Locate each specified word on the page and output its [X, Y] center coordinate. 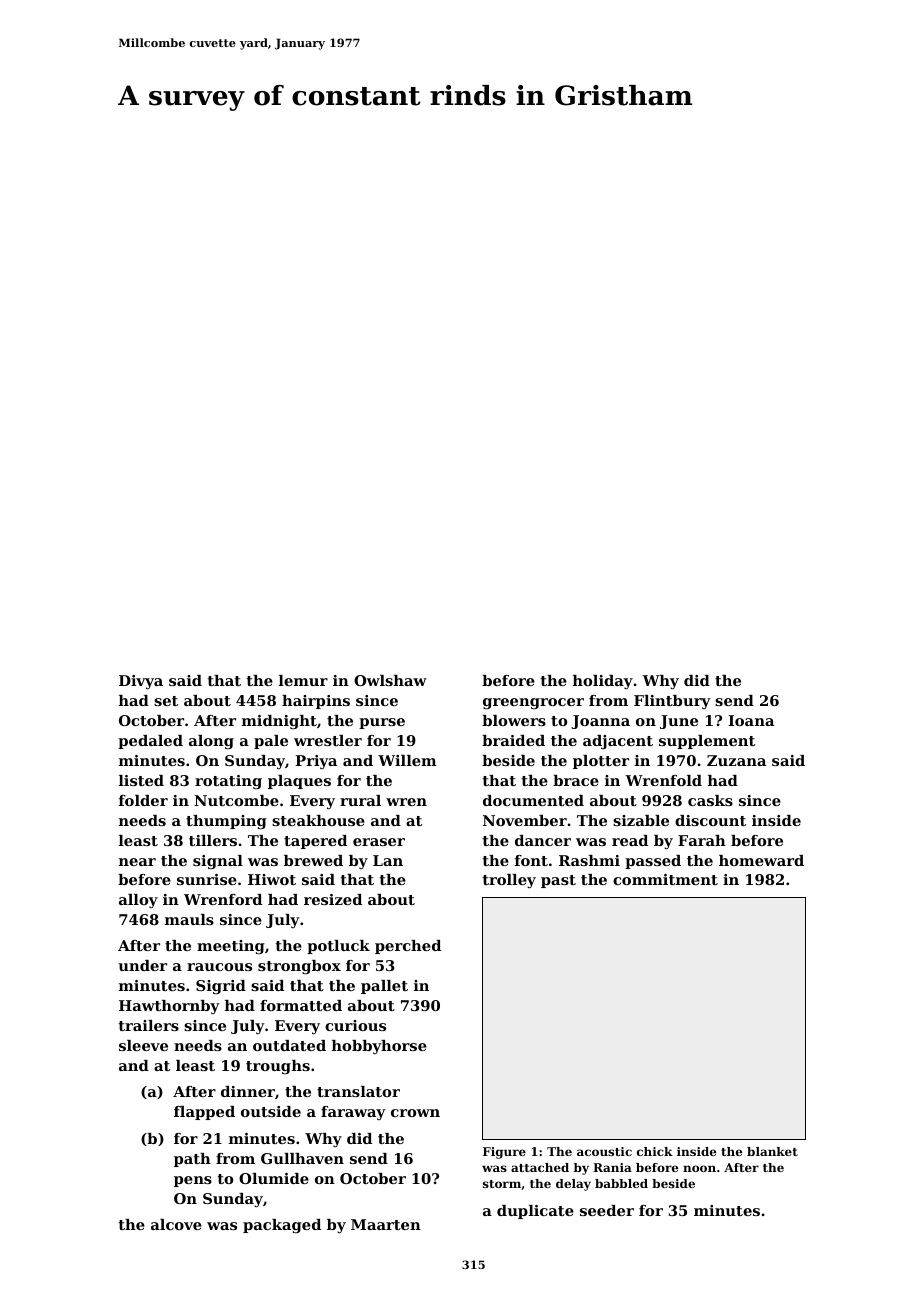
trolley [509, 881]
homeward [761, 860]
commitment [665, 879]
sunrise [207, 879]
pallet [384, 987]
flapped [204, 1113]
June [679, 722]
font [531, 860]
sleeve [143, 1045]
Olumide [274, 1178]
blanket [772, 1151]
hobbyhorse [379, 1047]
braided [513, 740]
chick [655, 1151]
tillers [213, 840]
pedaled [150, 742]
